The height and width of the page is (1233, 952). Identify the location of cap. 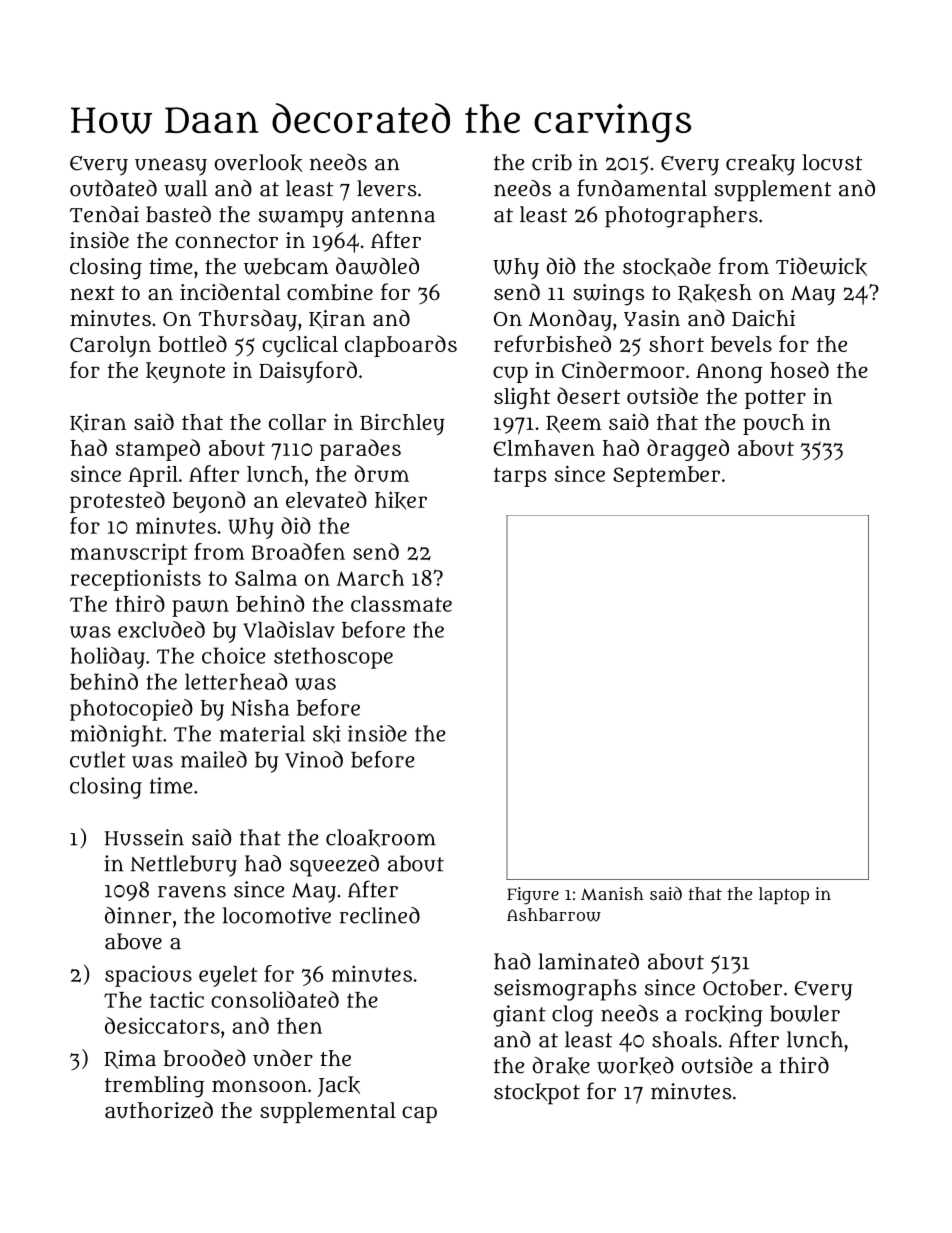
(419, 1114).
